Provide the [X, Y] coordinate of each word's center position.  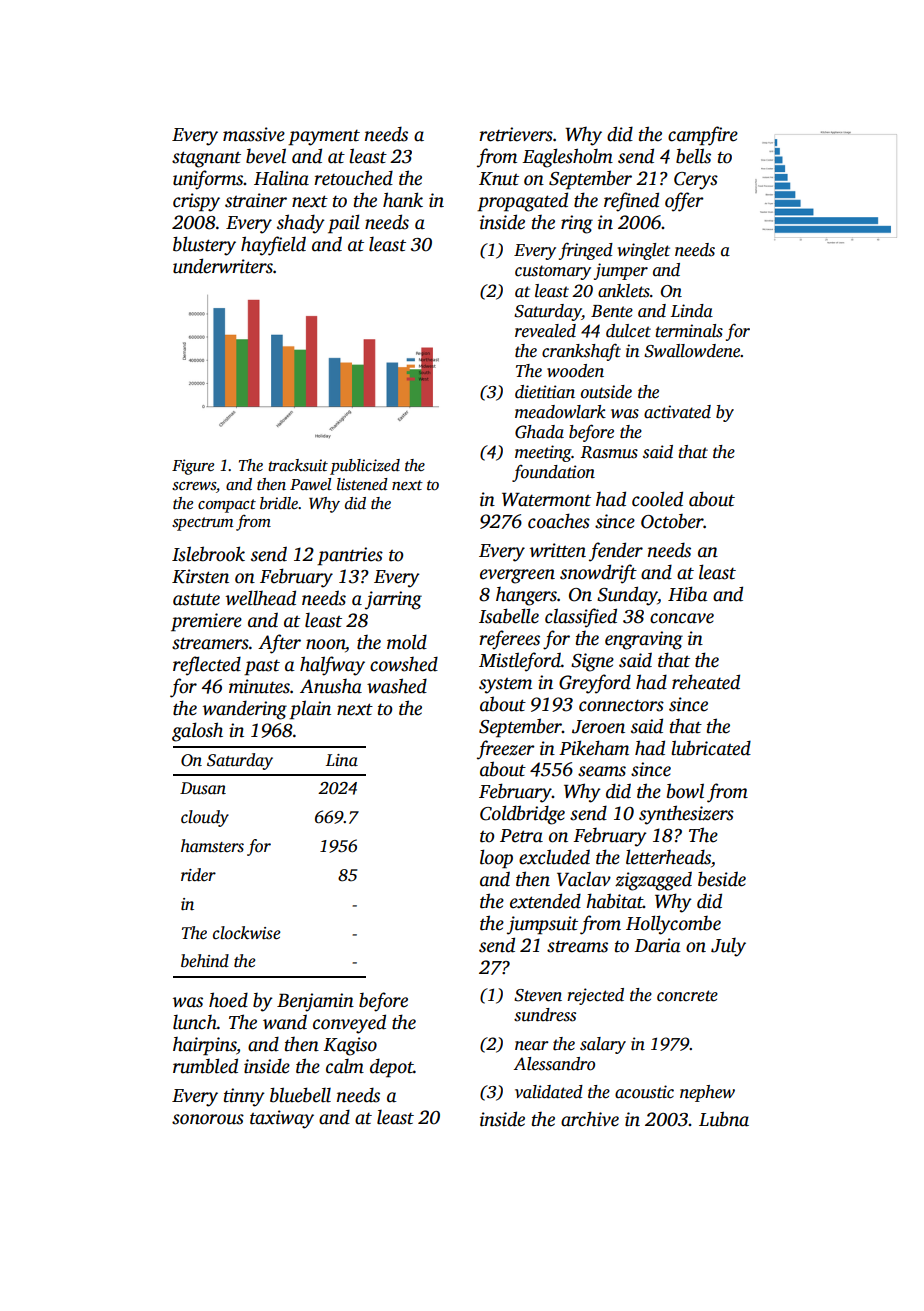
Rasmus [609, 452]
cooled [657, 499]
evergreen [517, 576]
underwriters [223, 266]
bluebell [300, 1095]
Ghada [539, 432]
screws [194, 486]
